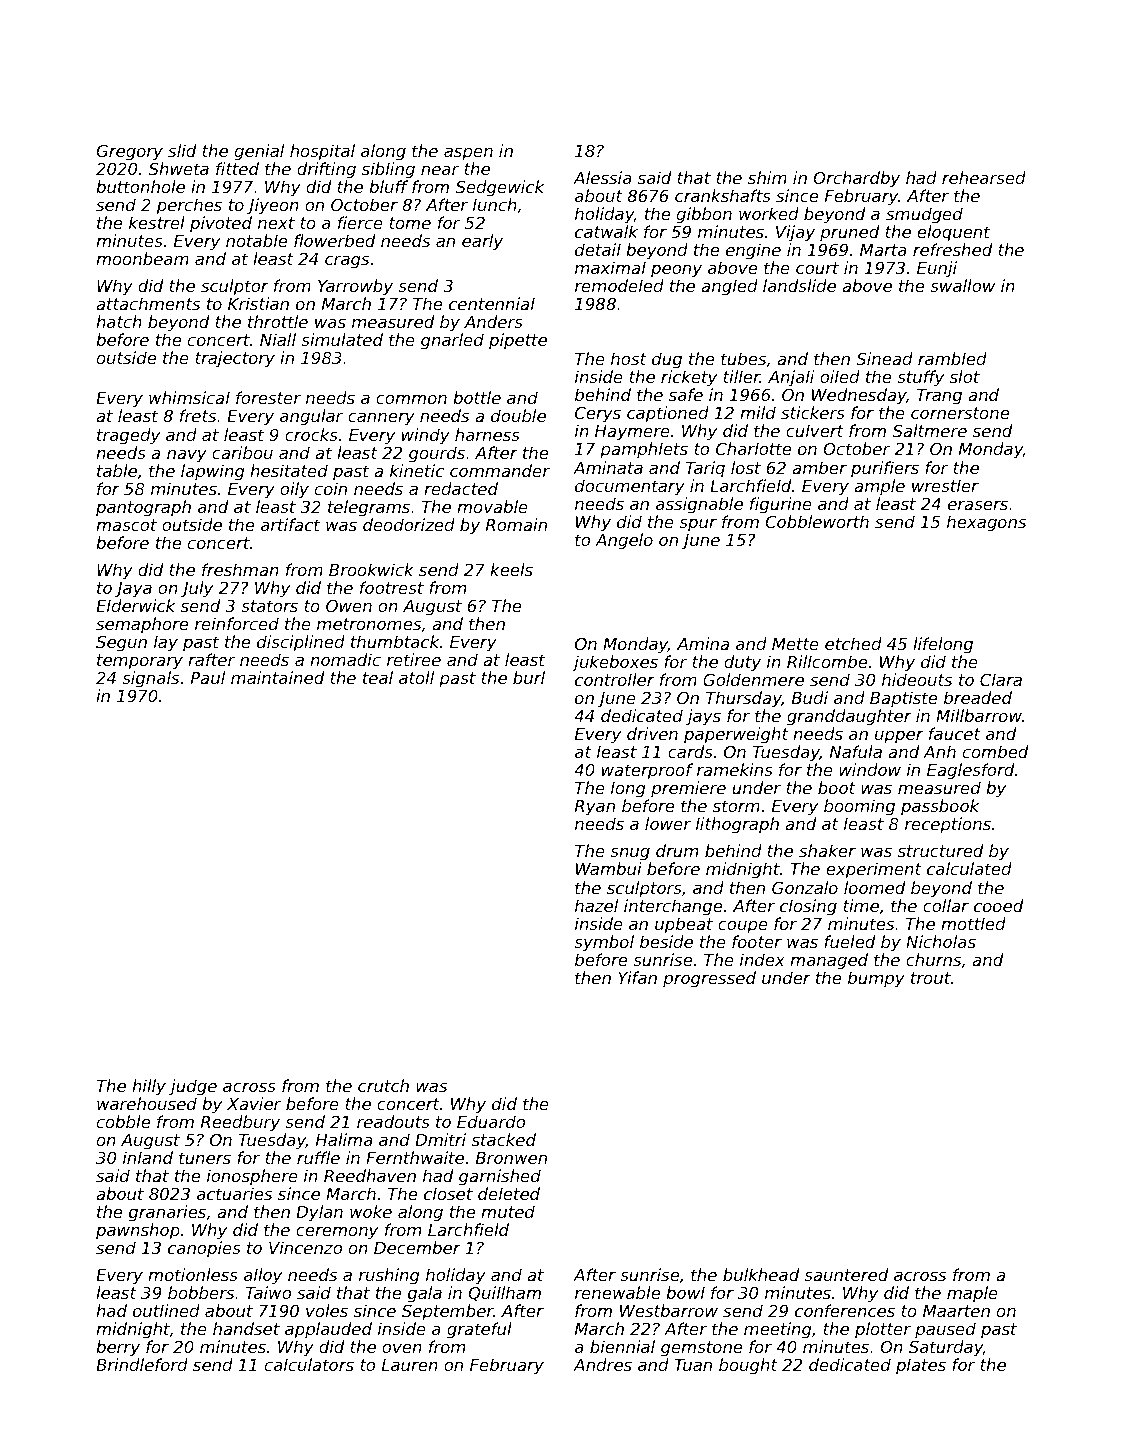 This page has height=1456, width=1125. I want to click on signals, so click(150, 679).
